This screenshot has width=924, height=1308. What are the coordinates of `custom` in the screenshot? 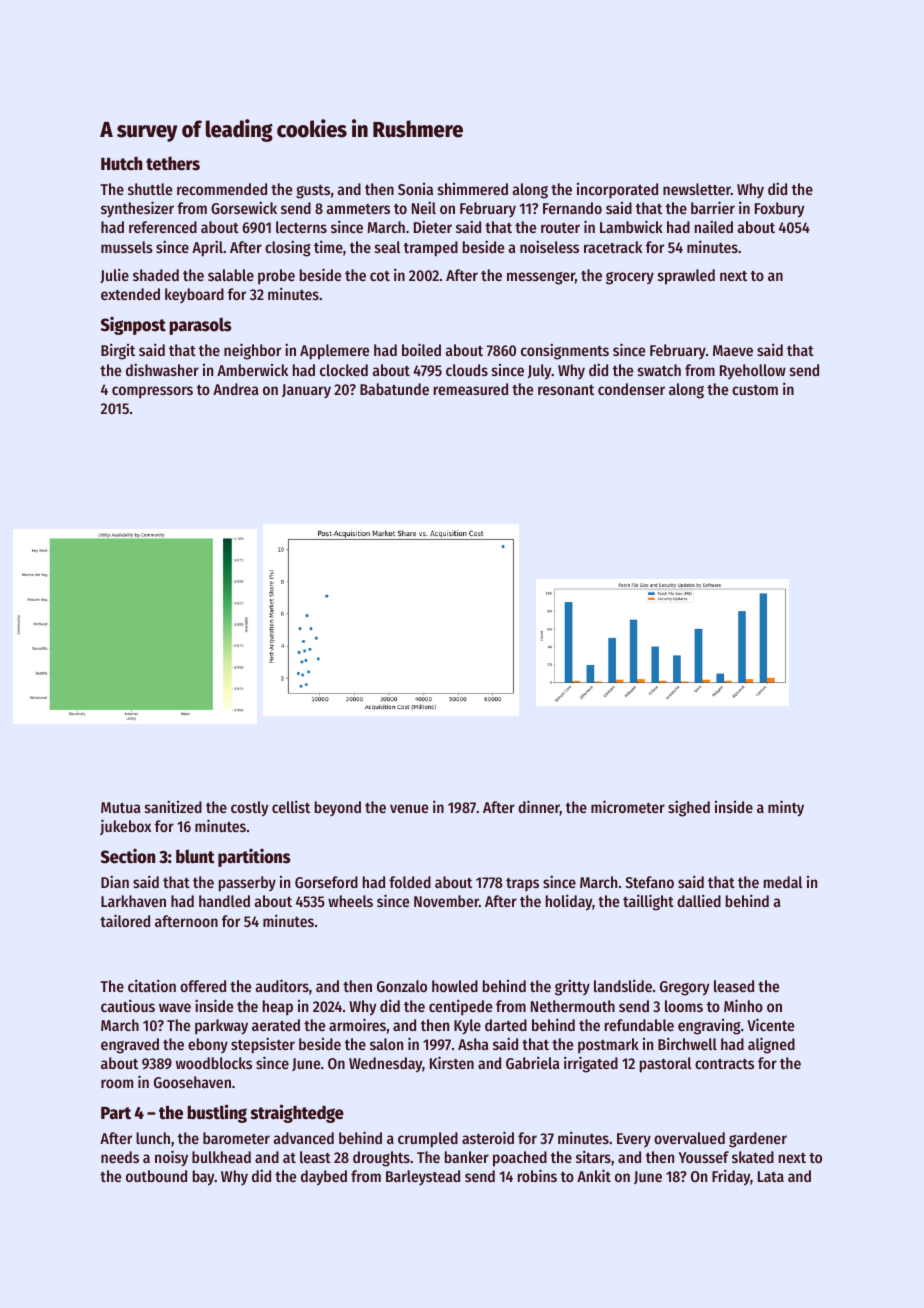 It's located at (755, 390).
